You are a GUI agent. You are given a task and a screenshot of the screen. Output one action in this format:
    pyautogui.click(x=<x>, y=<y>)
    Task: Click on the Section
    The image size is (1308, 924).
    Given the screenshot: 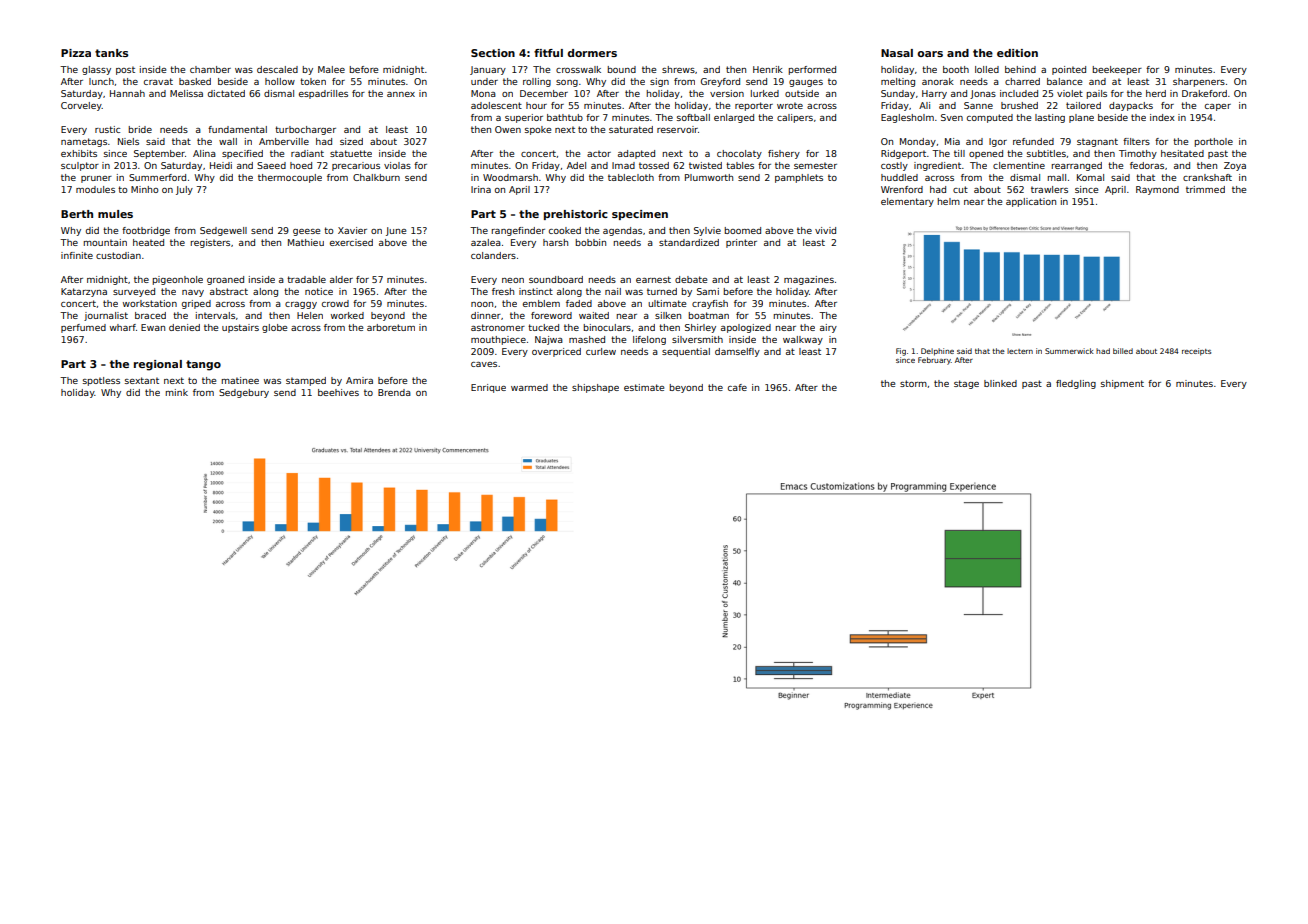 What is the action you would take?
    pyautogui.click(x=493, y=53)
